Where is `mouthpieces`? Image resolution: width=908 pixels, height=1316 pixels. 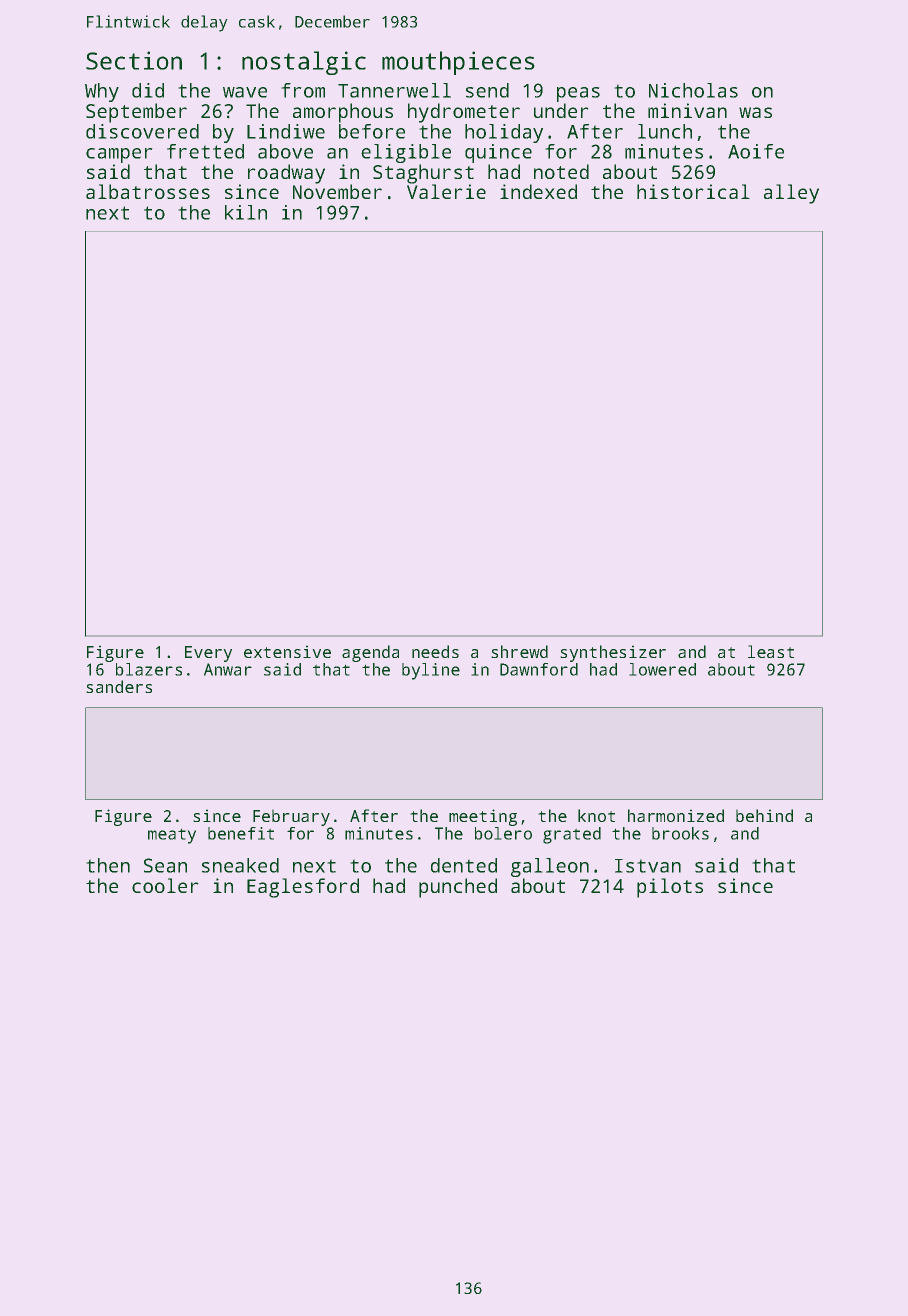
mouthpieces is located at coordinates (458, 63).
